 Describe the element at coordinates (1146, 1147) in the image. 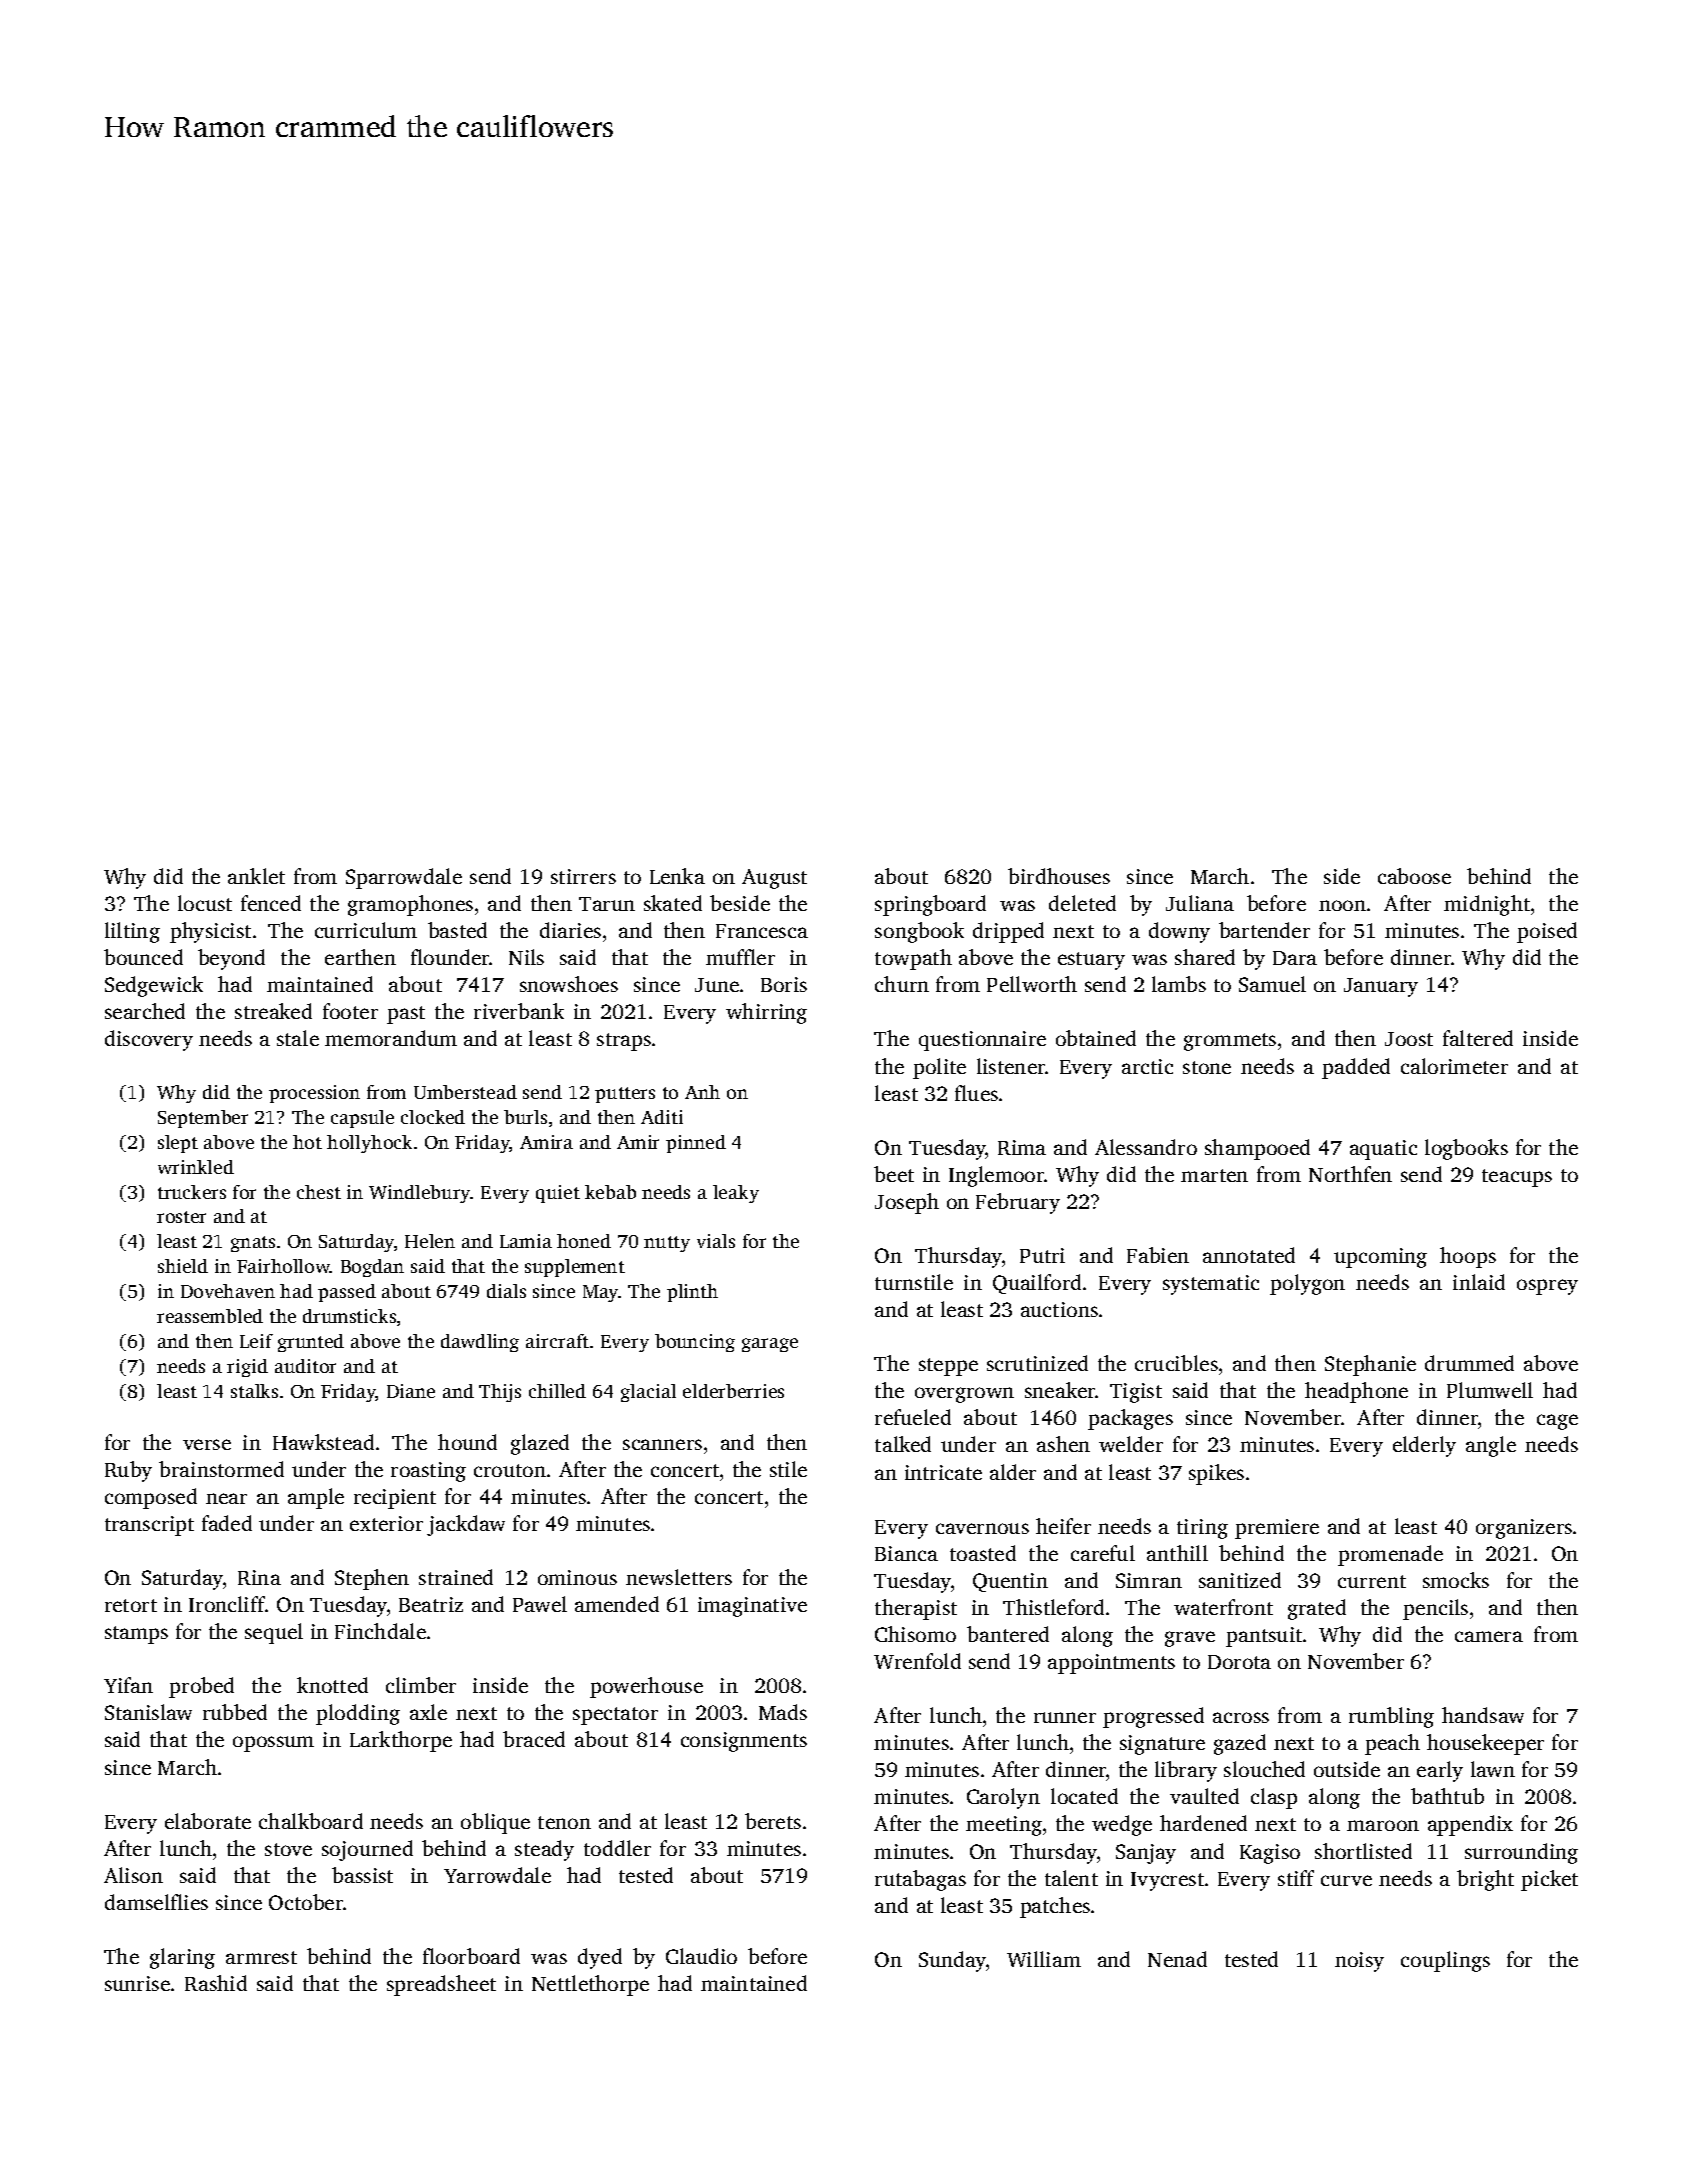

I see `Alessandro` at that location.
